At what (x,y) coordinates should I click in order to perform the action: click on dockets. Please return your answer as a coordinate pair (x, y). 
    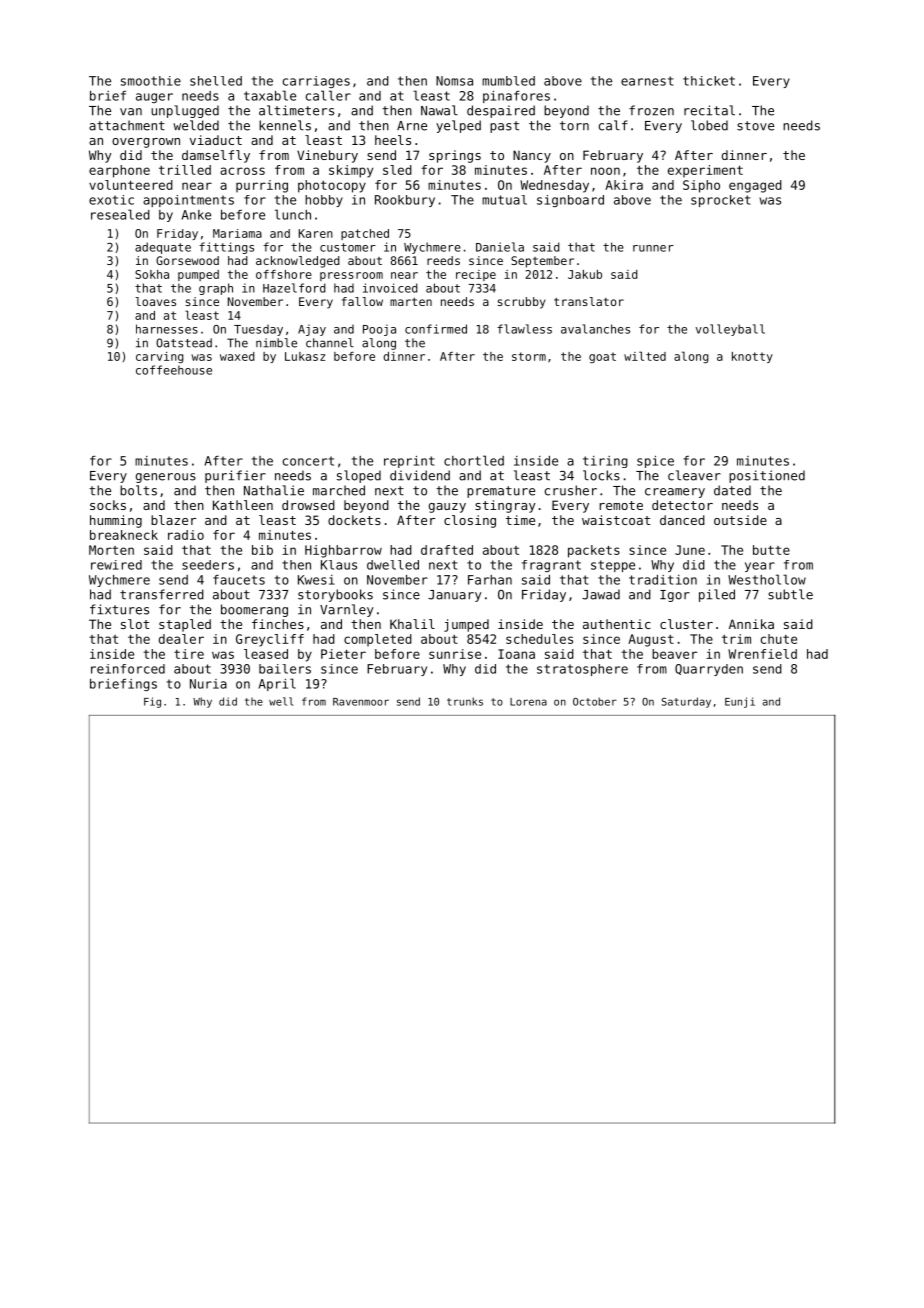
    Looking at the image, I should click on (354, 520).
